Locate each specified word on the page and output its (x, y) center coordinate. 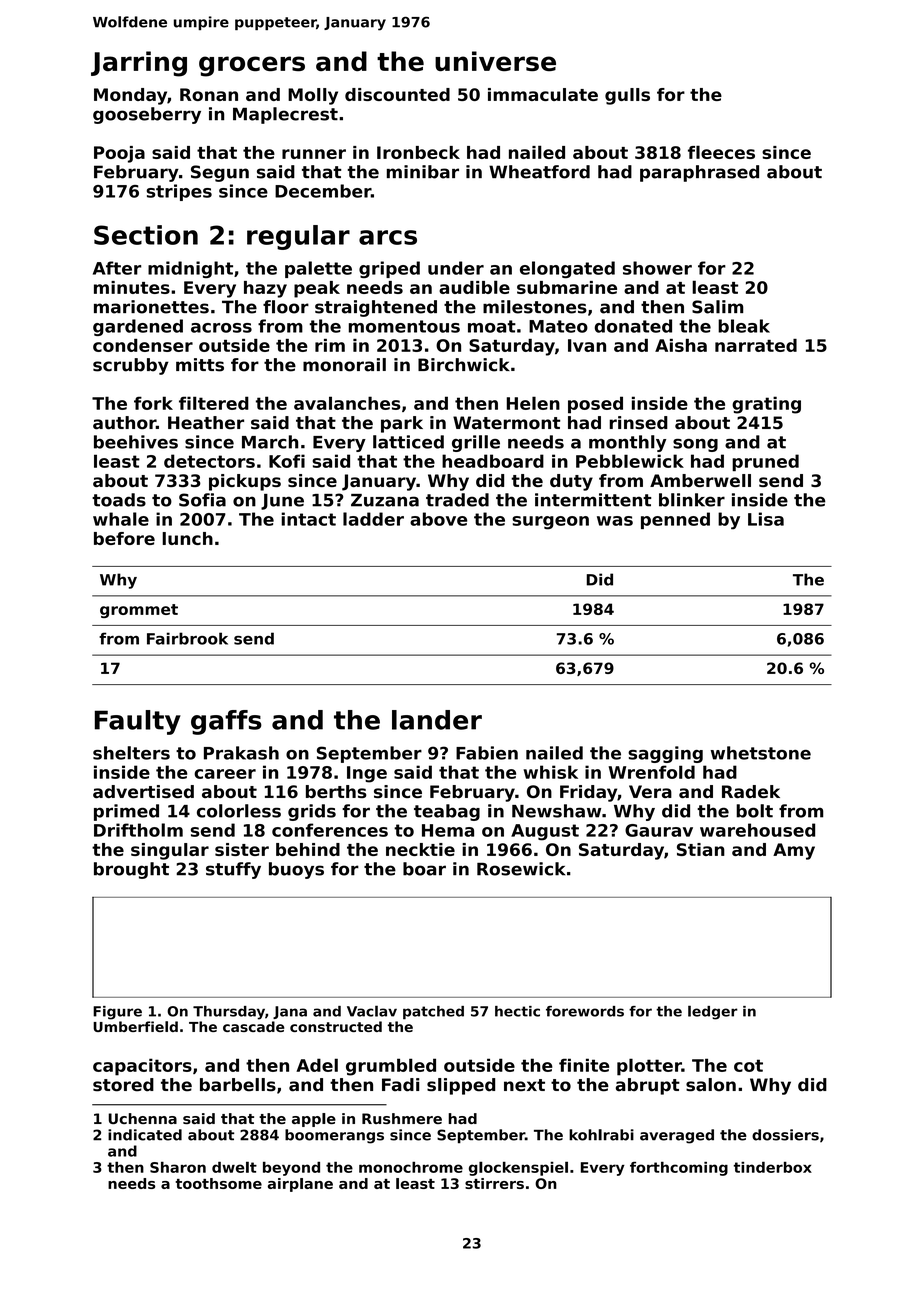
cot (748, 1065)
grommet (139, 611)
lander (437, 720)
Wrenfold (651, 772)
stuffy (233, 870)
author (124, 423)
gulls (627, 96)
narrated (756, 345)
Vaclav (372, 1011)
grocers (252, 66)
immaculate (543, 94)
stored (123, 1085)
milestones (535, 307)
